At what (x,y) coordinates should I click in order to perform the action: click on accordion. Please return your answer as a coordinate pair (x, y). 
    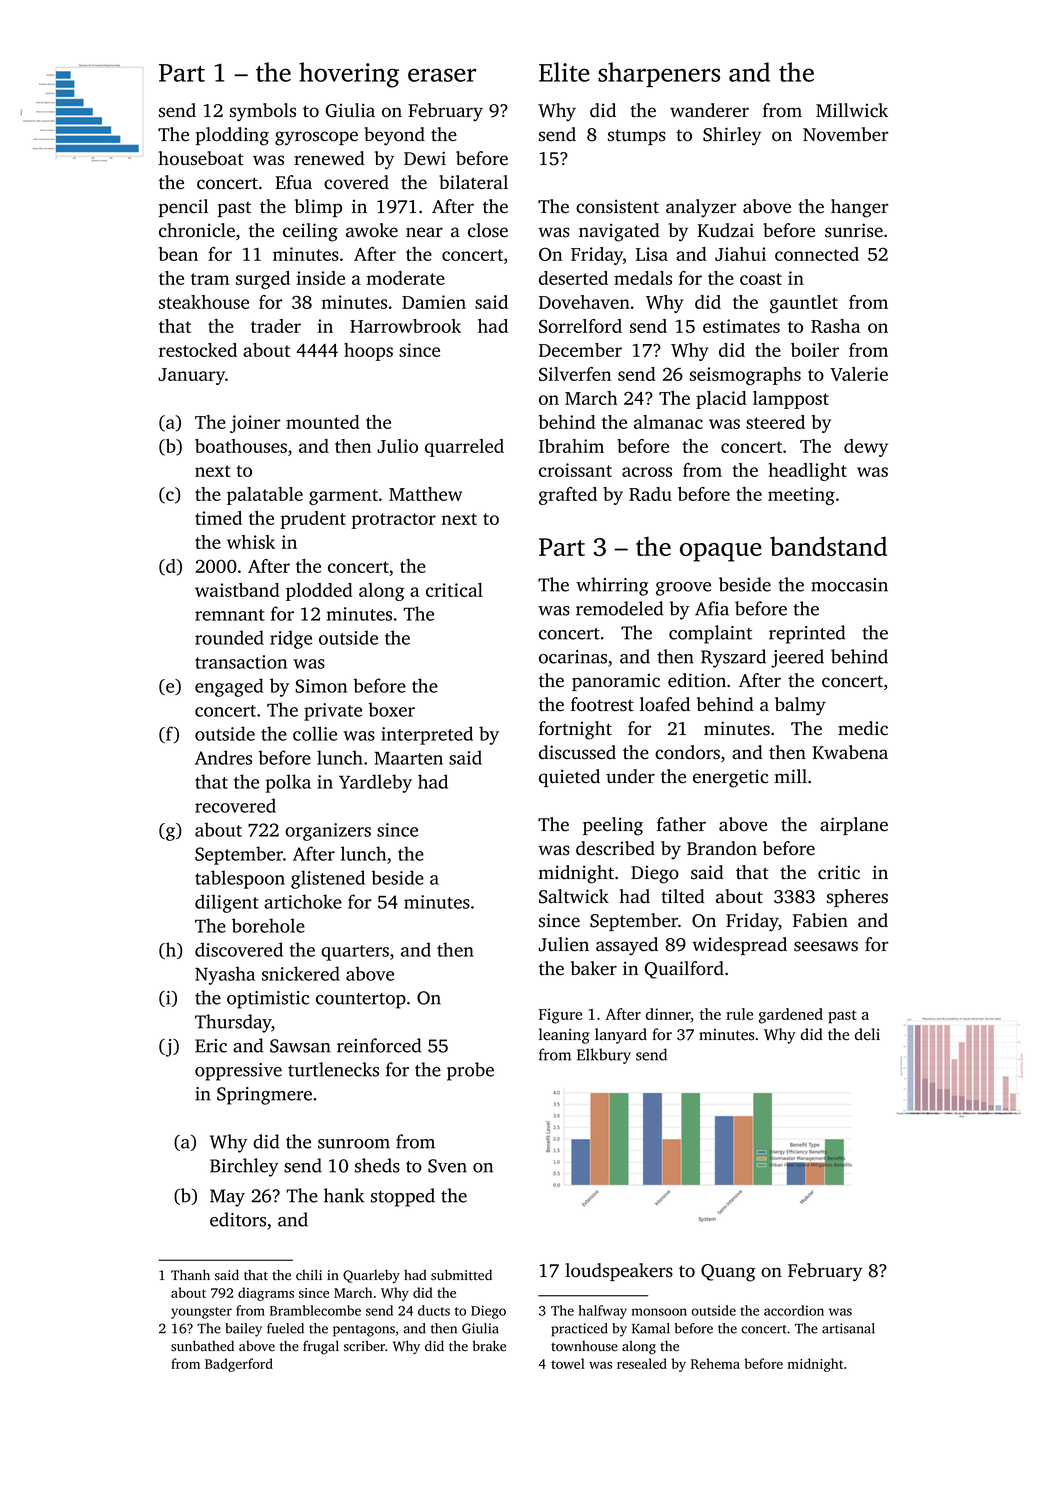
    Looking at the image, I should click on (794, 1310).
